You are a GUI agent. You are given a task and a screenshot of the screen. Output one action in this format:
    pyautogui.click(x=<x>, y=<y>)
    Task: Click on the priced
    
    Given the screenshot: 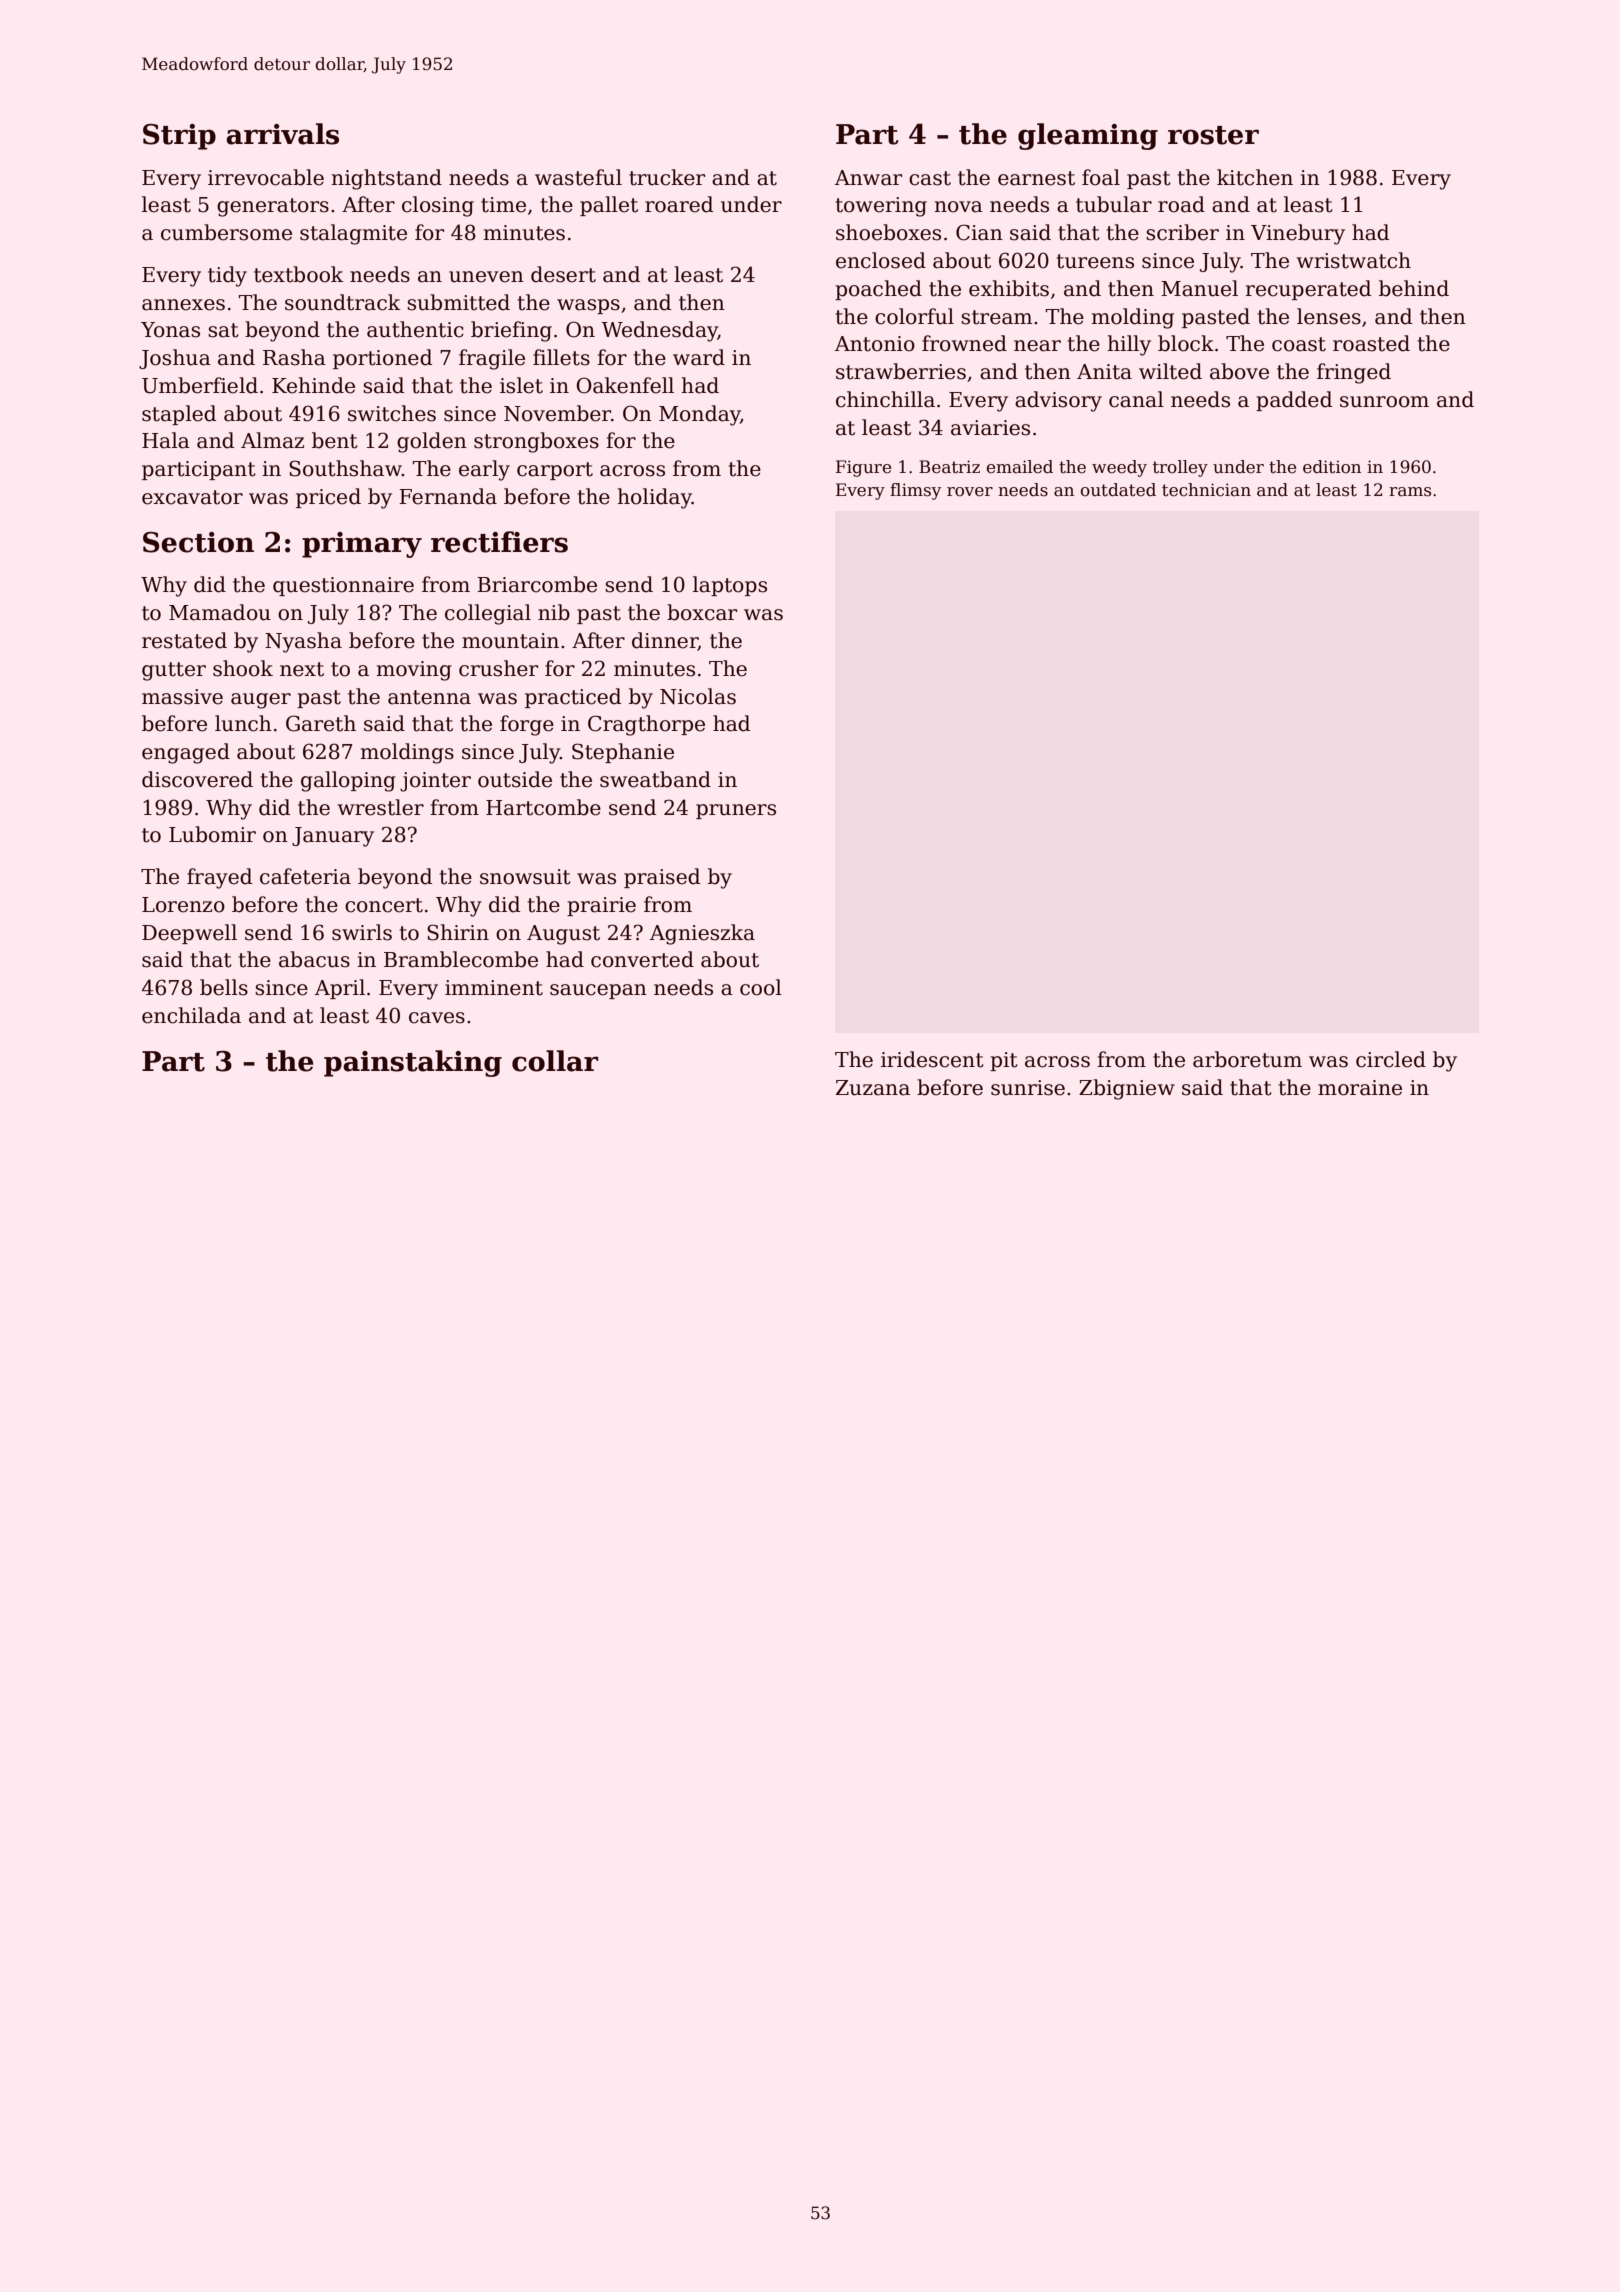 What is the action you would take?
    pyautogui.click(x=328, y=498)
